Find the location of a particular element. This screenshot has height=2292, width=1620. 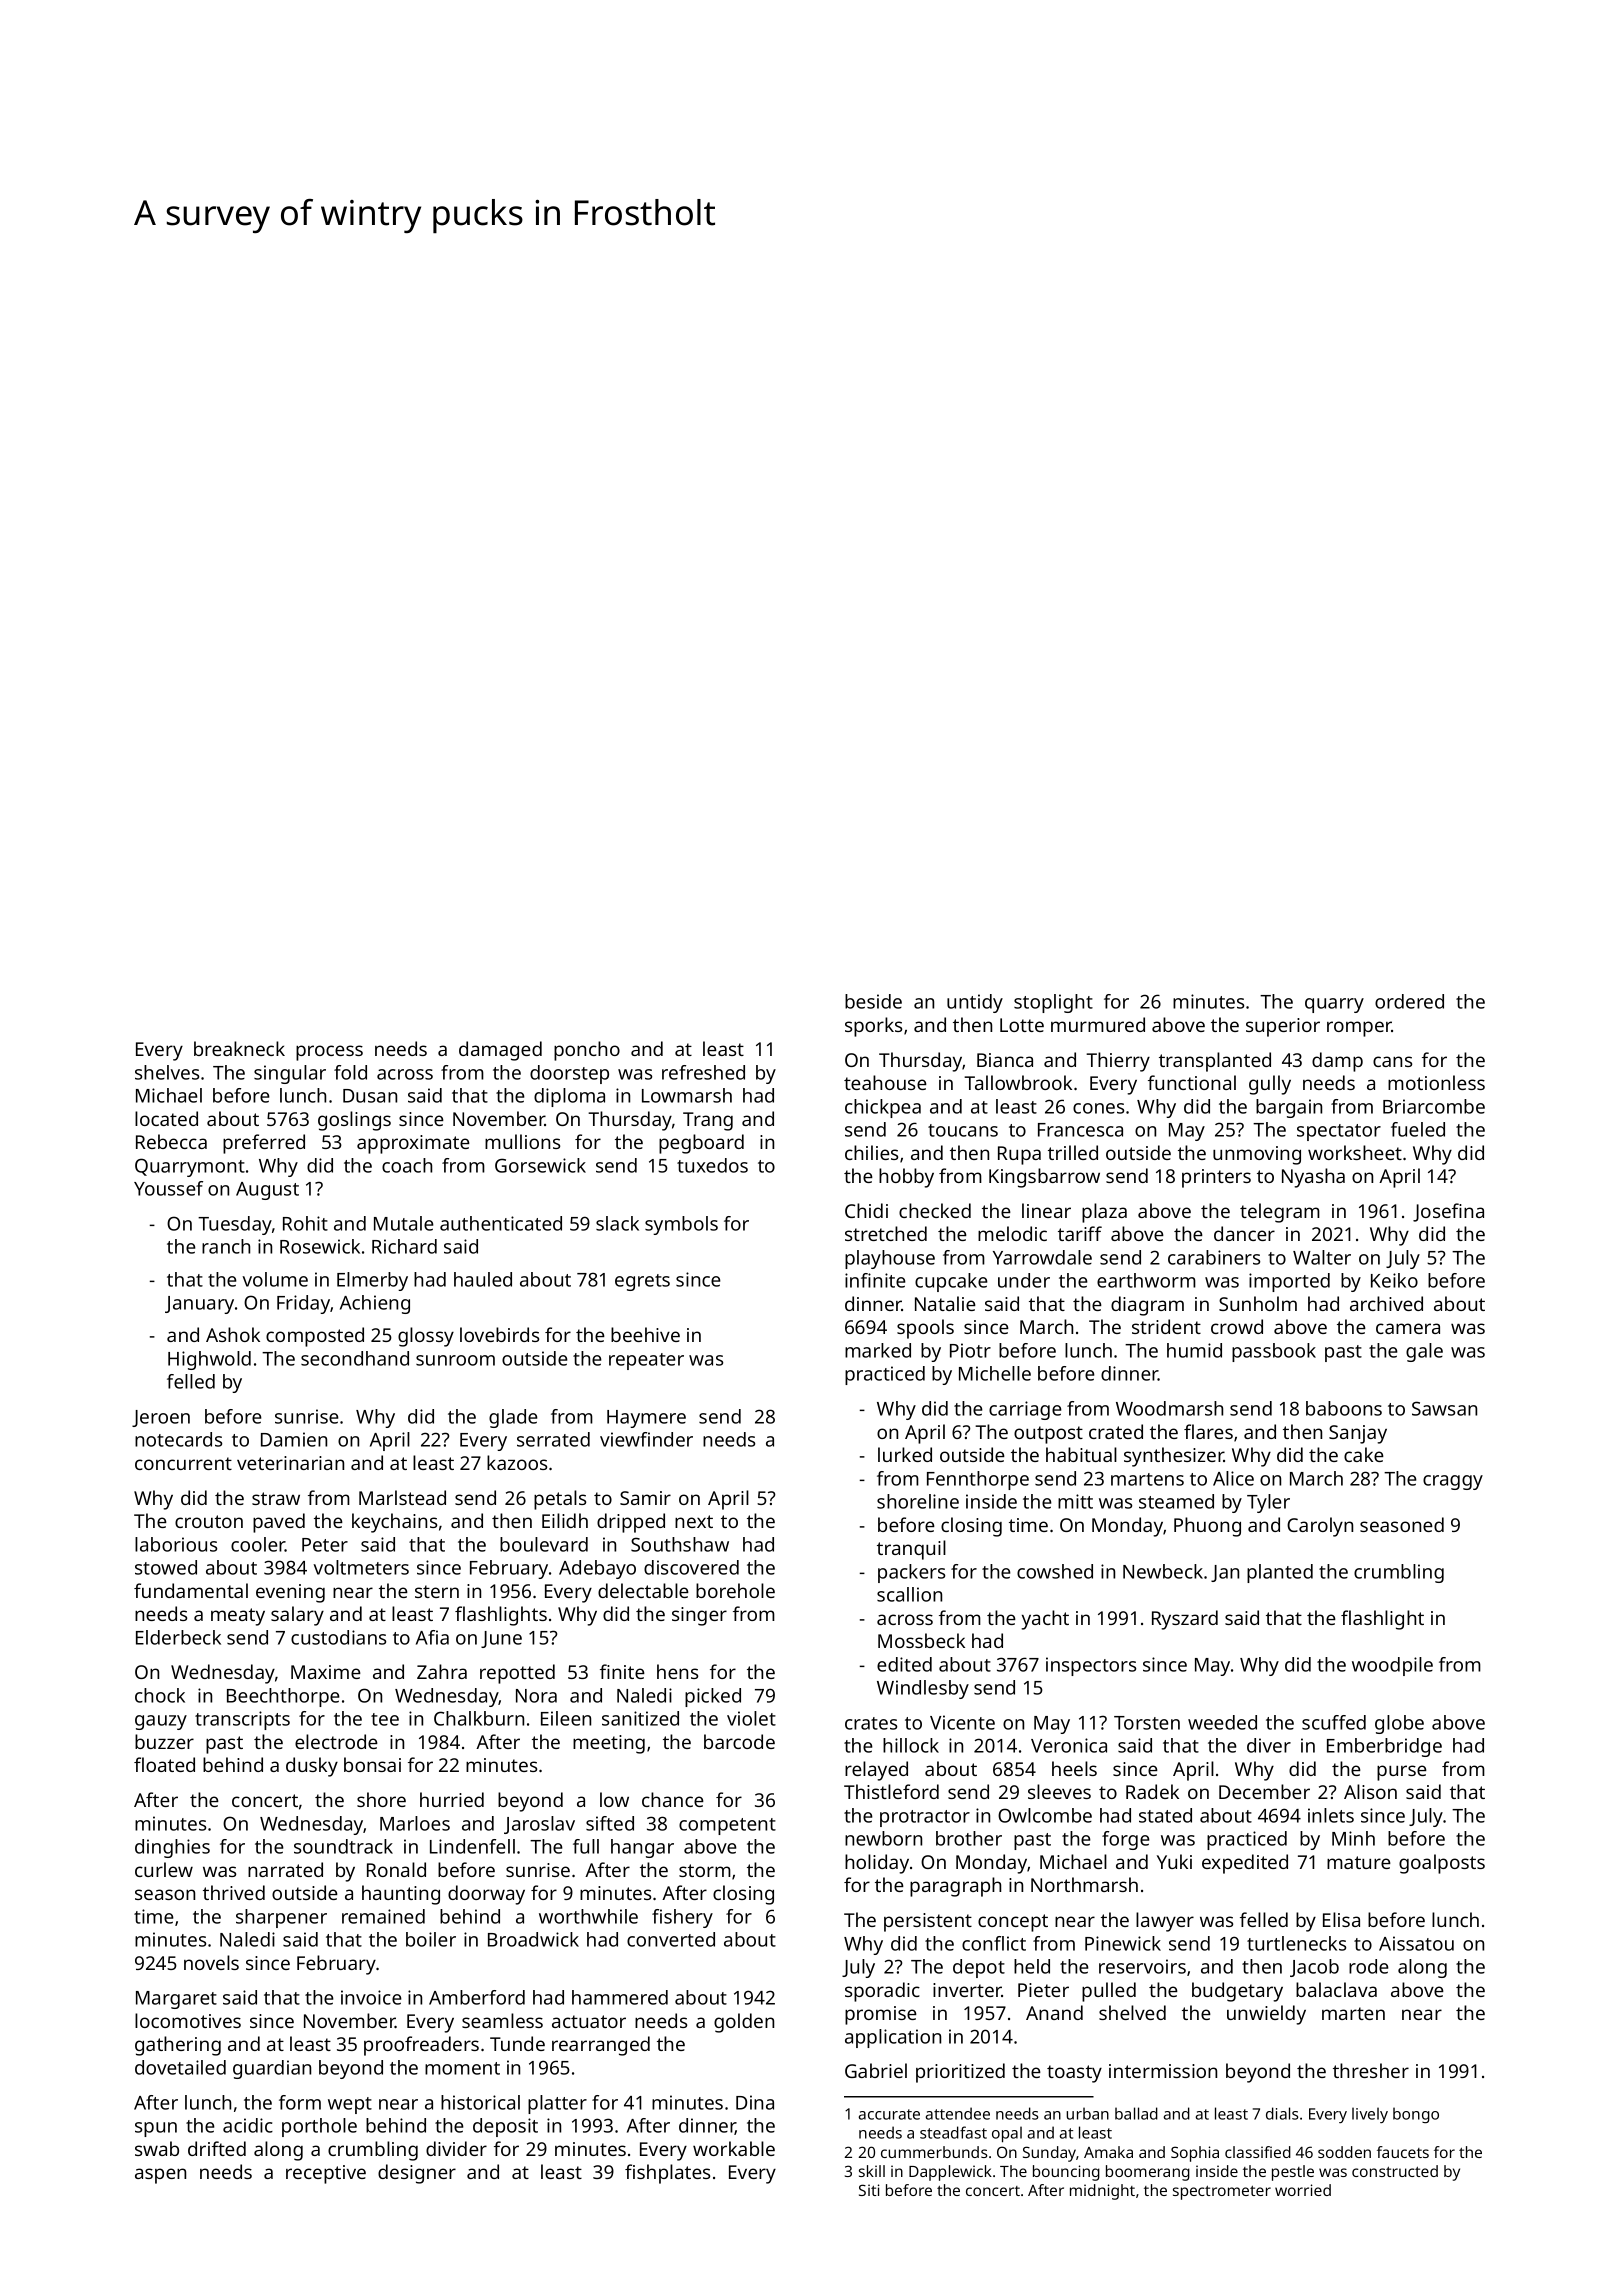

glade is located at coordinates (513, 1418).
